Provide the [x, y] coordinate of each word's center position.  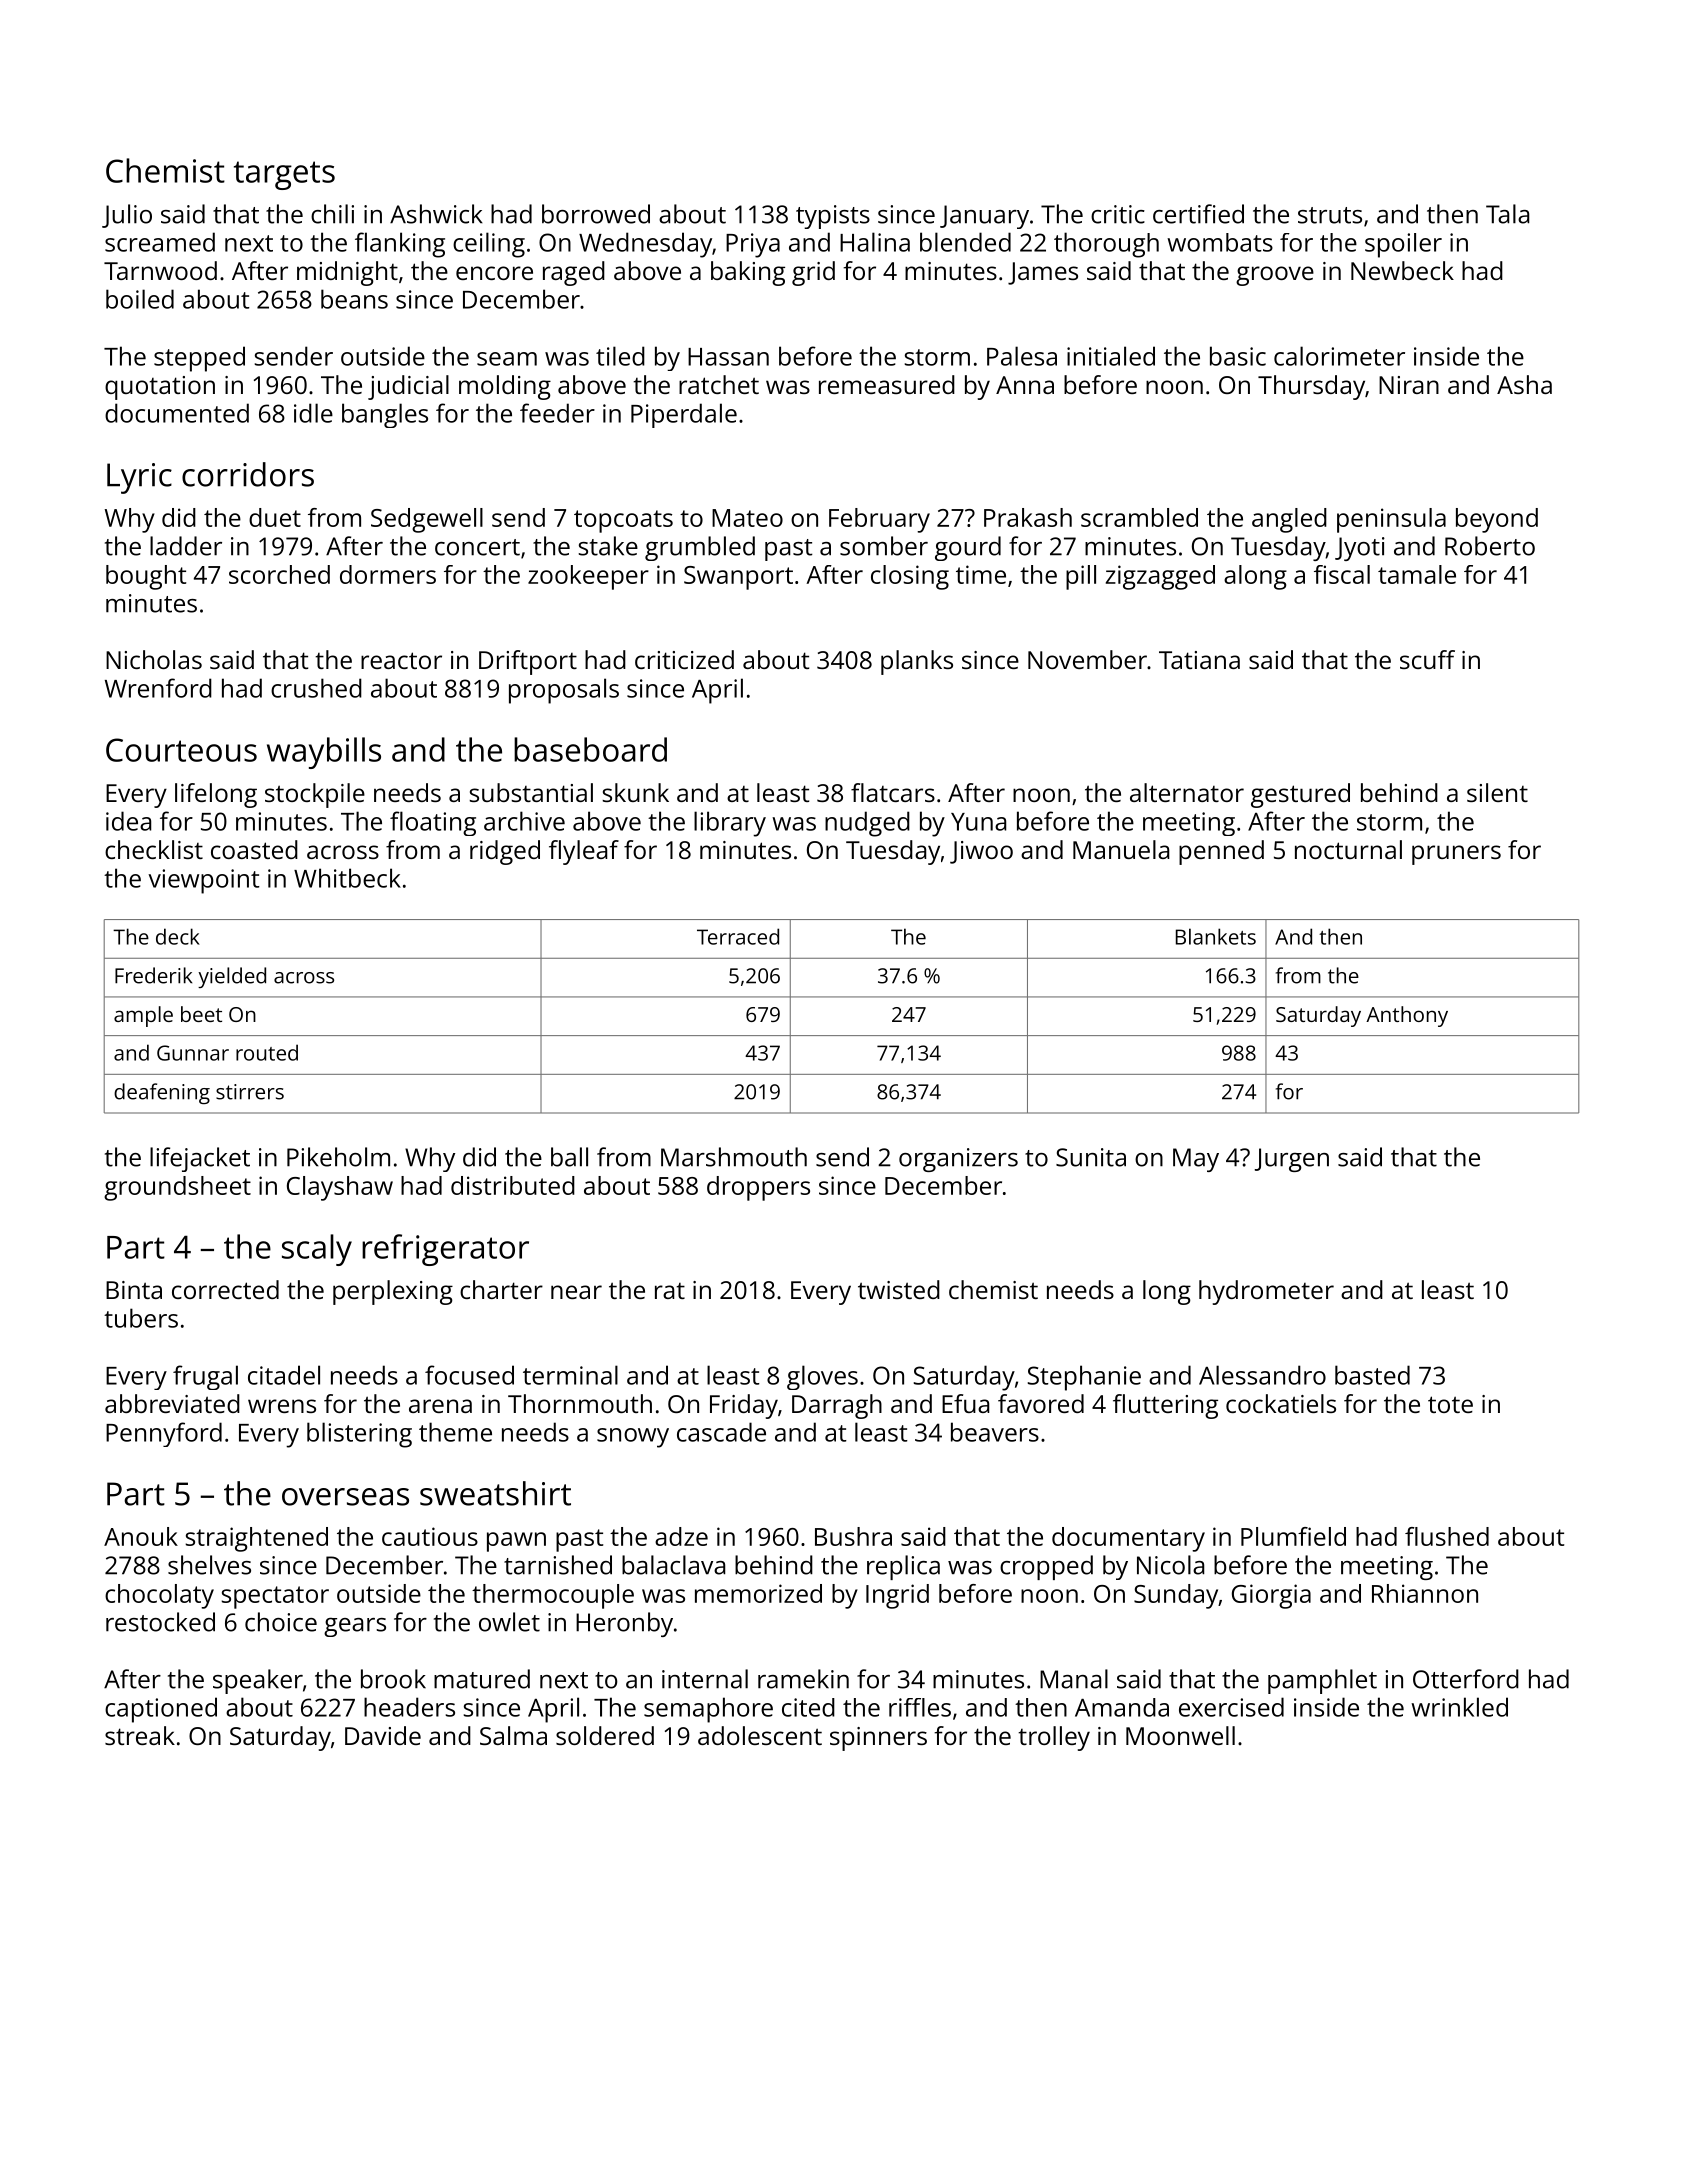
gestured [1300, 795]
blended [965, 242]
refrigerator [445, 1250]
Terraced [738, 936]
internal [705, 1679]
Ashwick [436, 214]
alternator [1187, 792]
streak [140, 1735]
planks [917, 662]
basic [1238, 356]
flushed [1447, 1536]
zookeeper [588, 577]
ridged [505, 852]
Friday [744, 1406]
